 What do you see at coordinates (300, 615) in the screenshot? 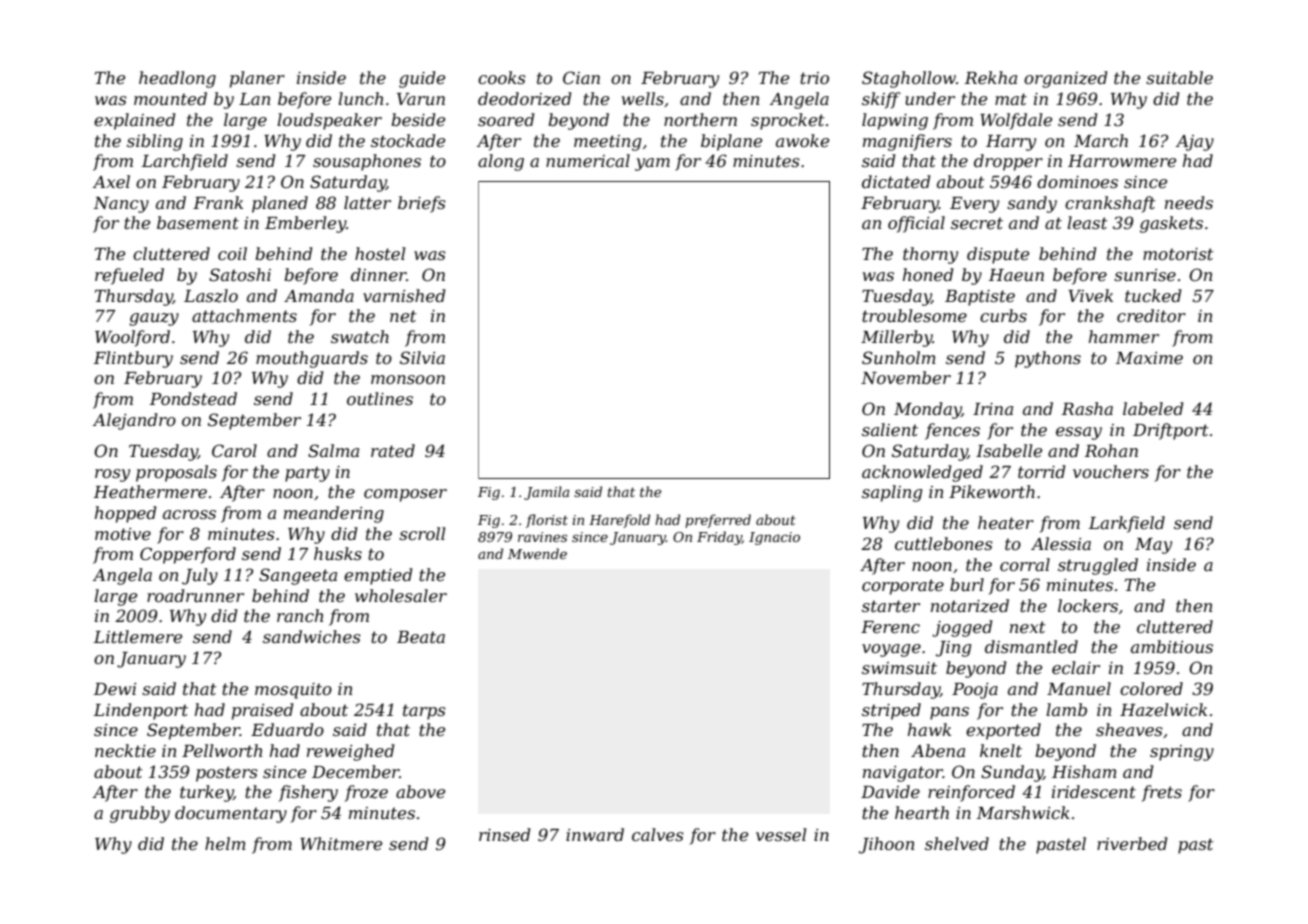
I see `ranch` at bounding box center [300, 615].
